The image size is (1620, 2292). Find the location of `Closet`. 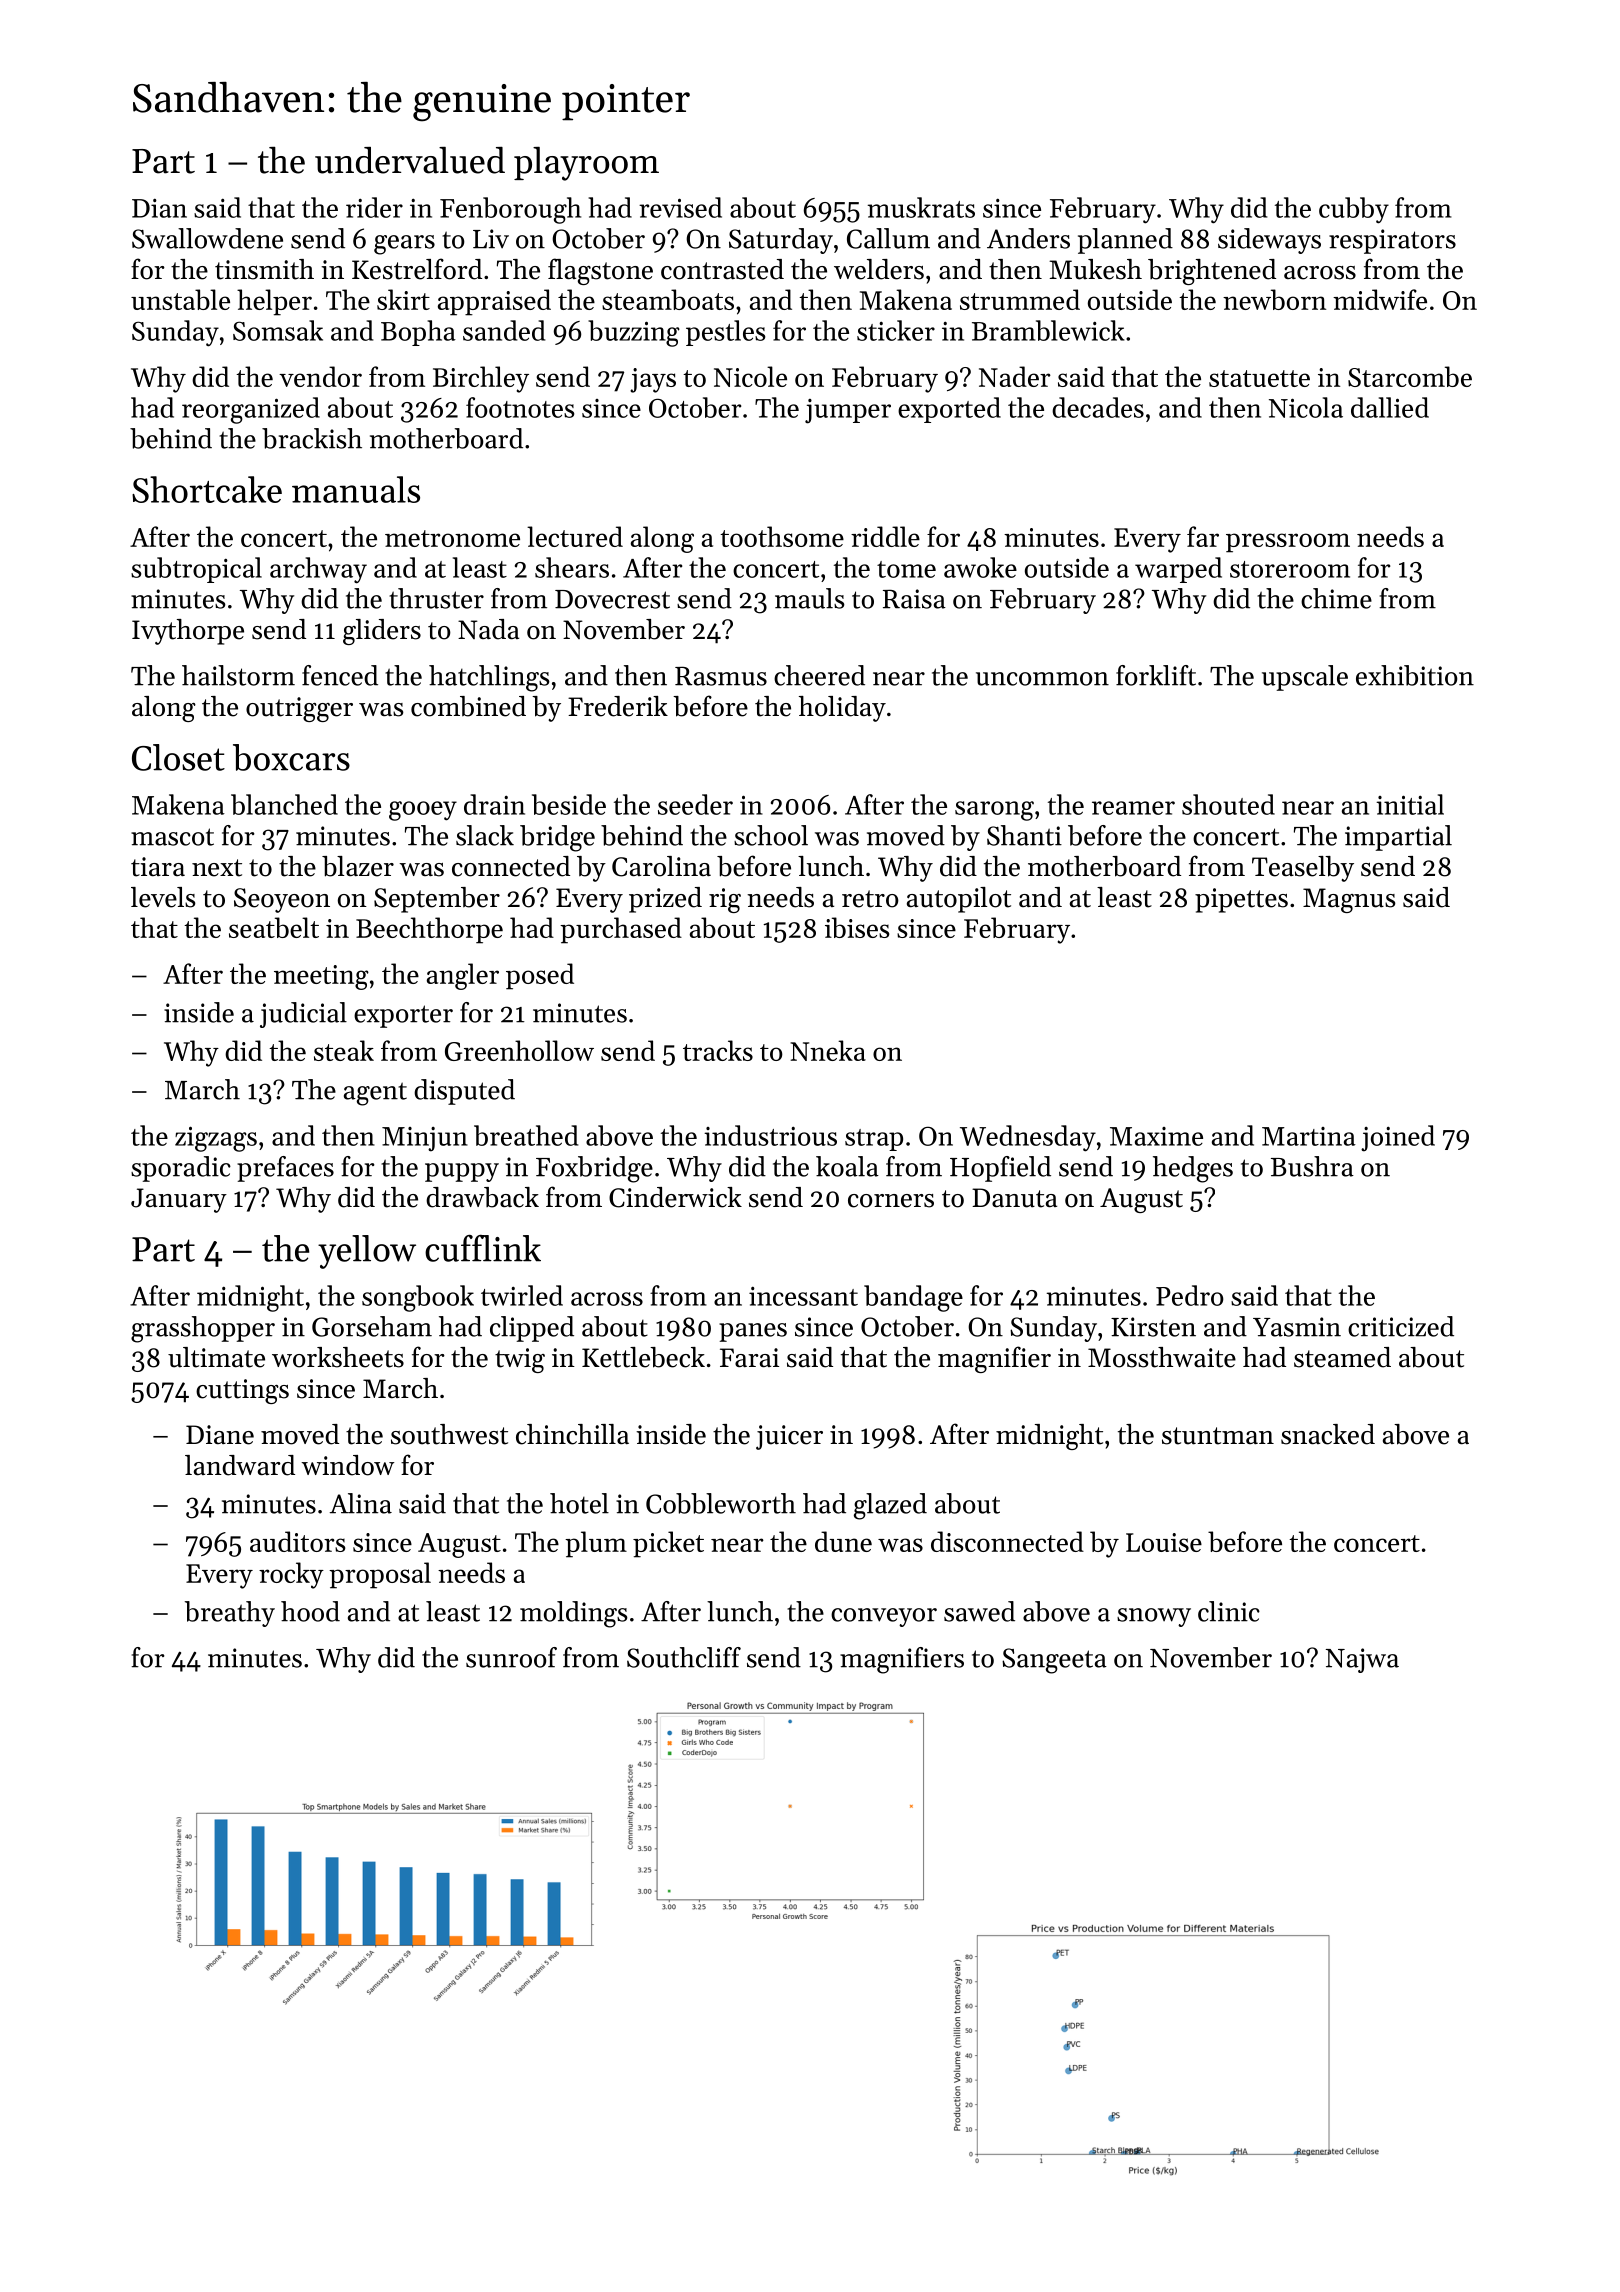

Closet is located at coordinates (178, 757).
